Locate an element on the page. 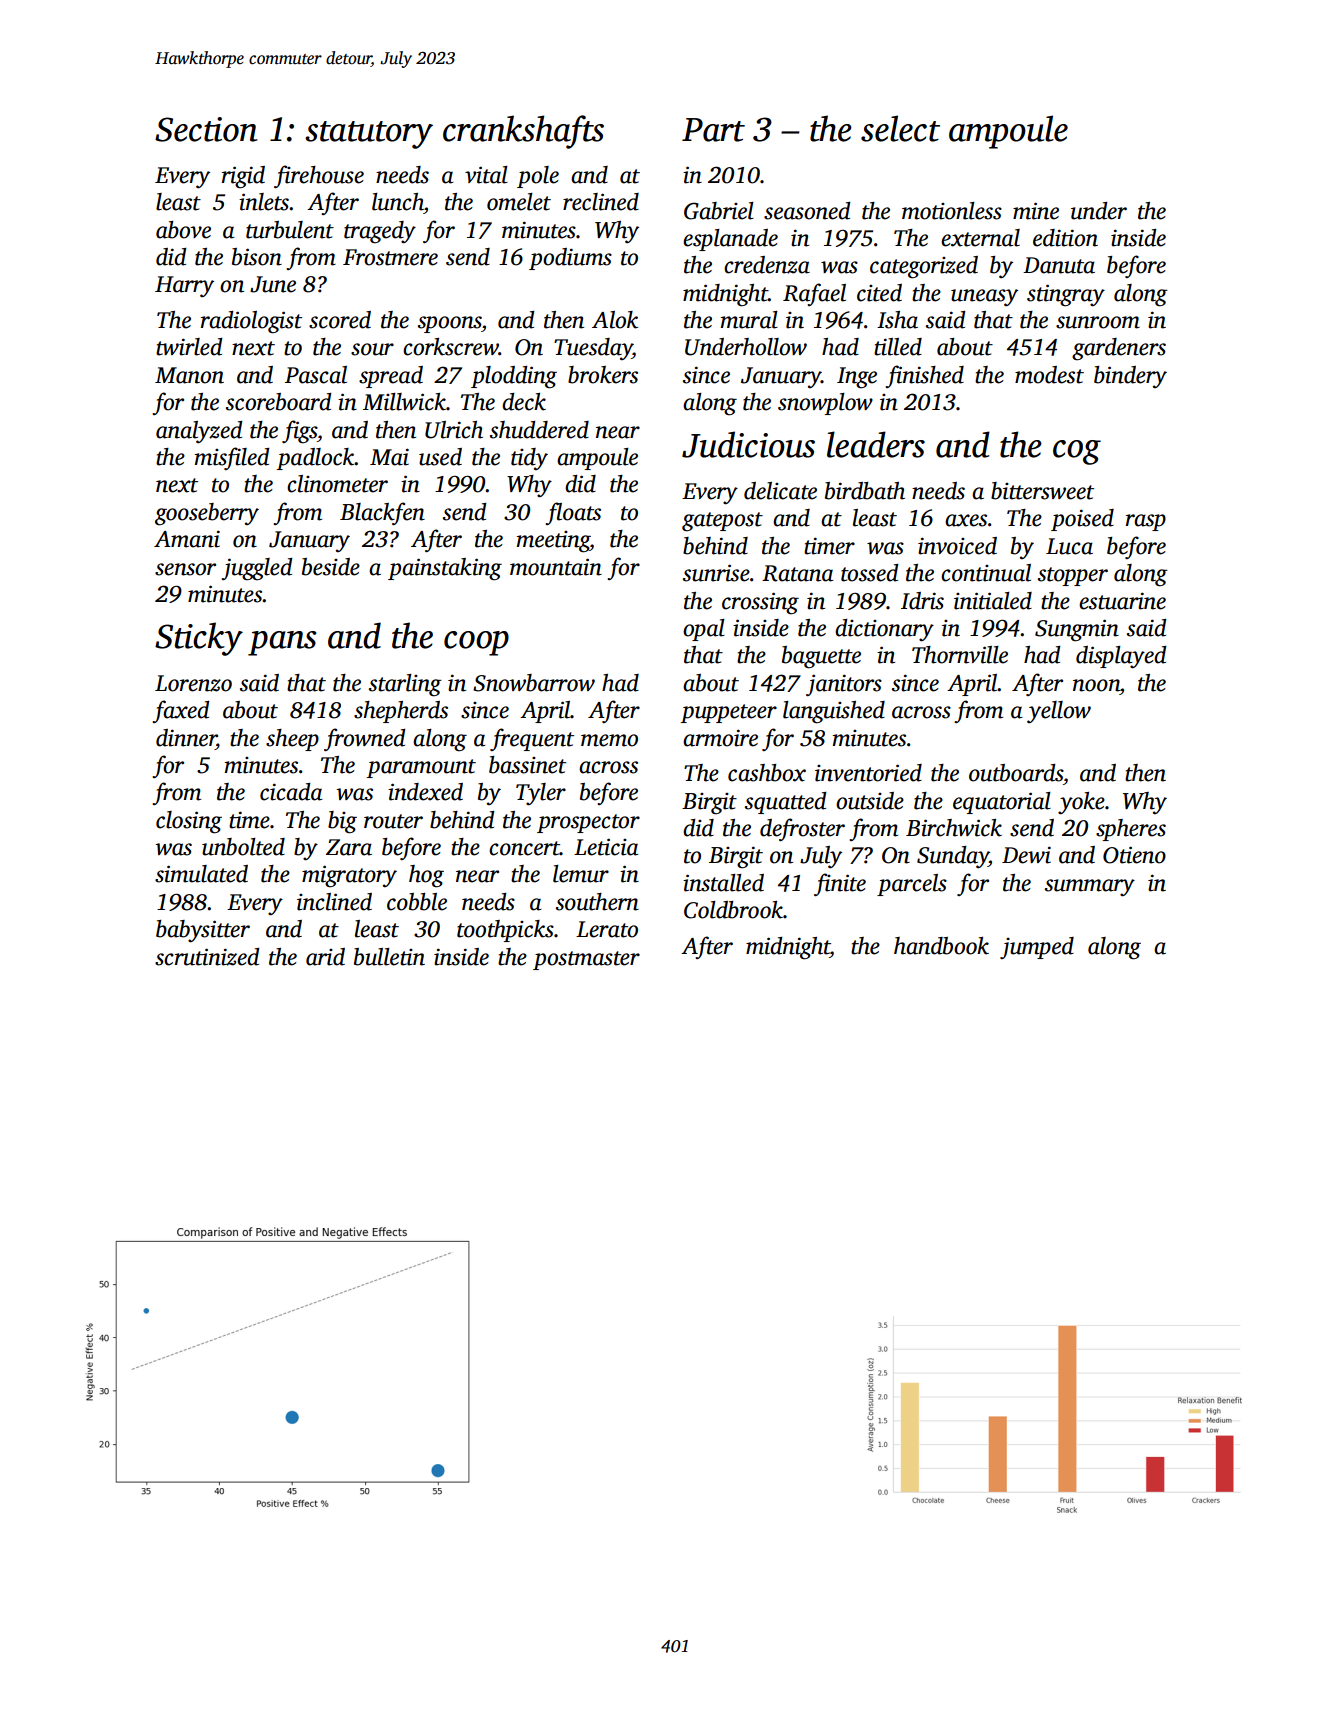 Image resolution: width=1322 pixels, height=1710 pixels. rigid is located at coordinates (243, 177).
